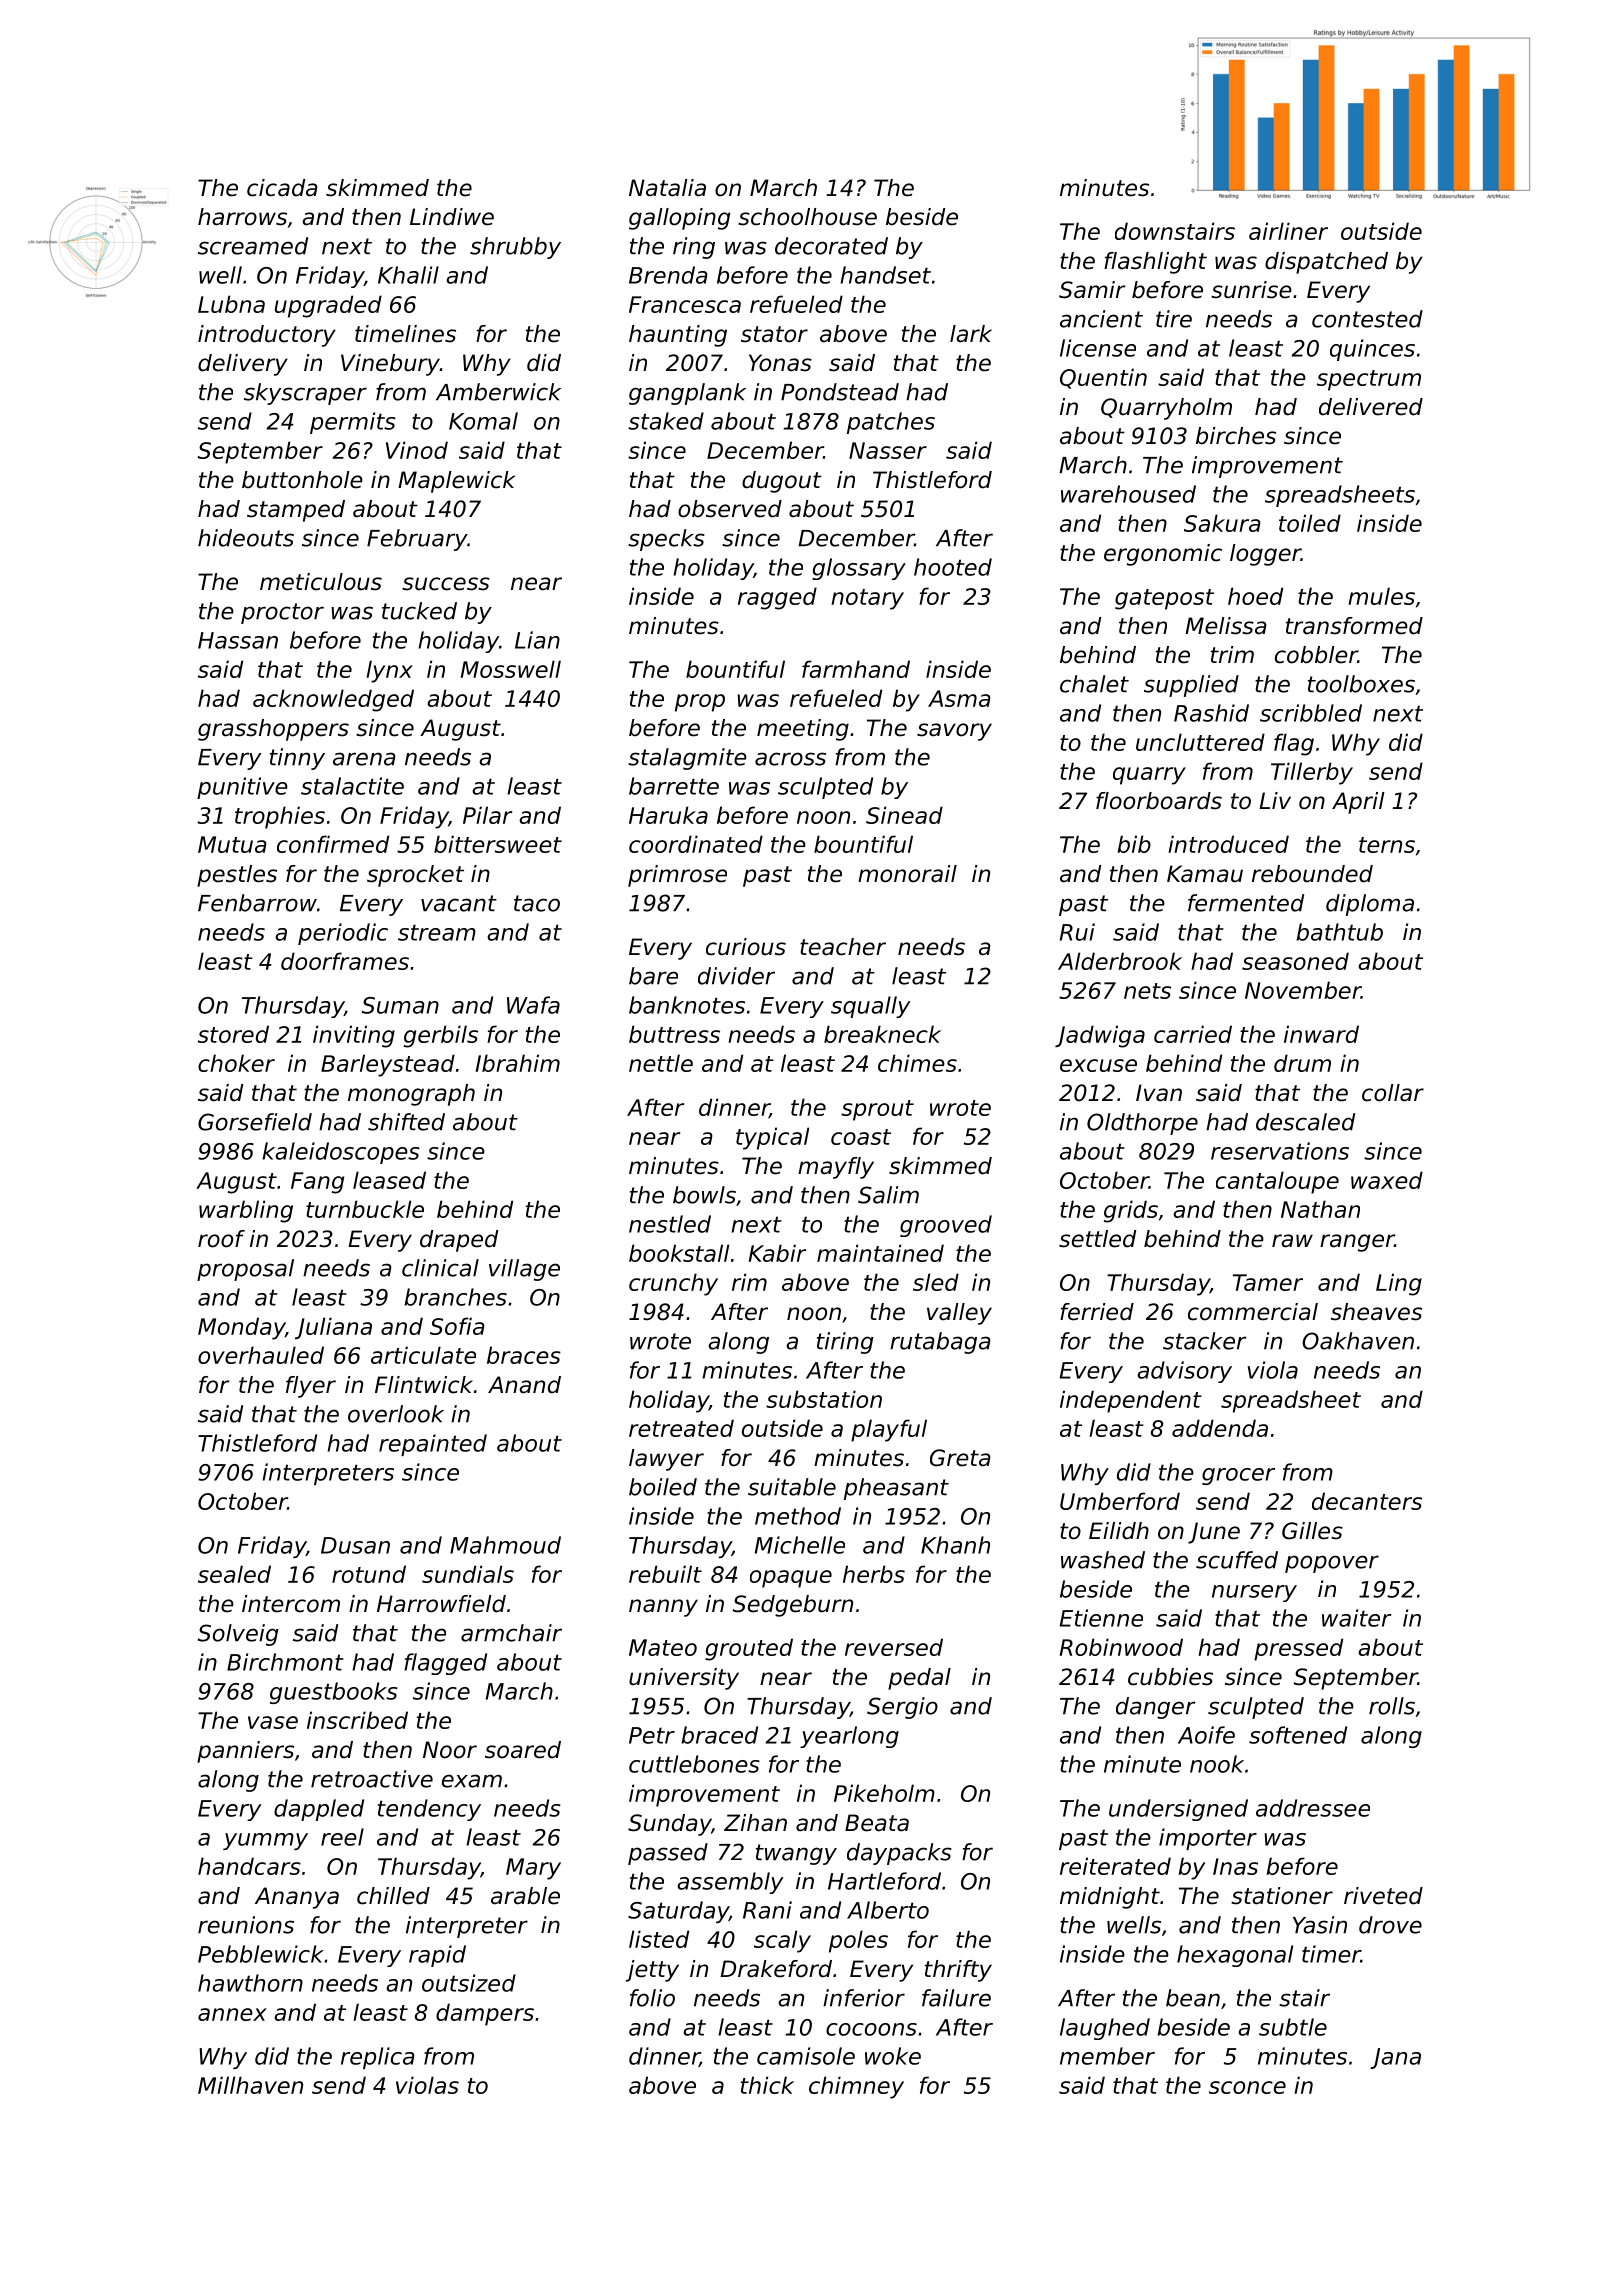  What do you see at coordinates (446, 584) in the screenshot?
I see `success` at bounding box center [446, 584].
